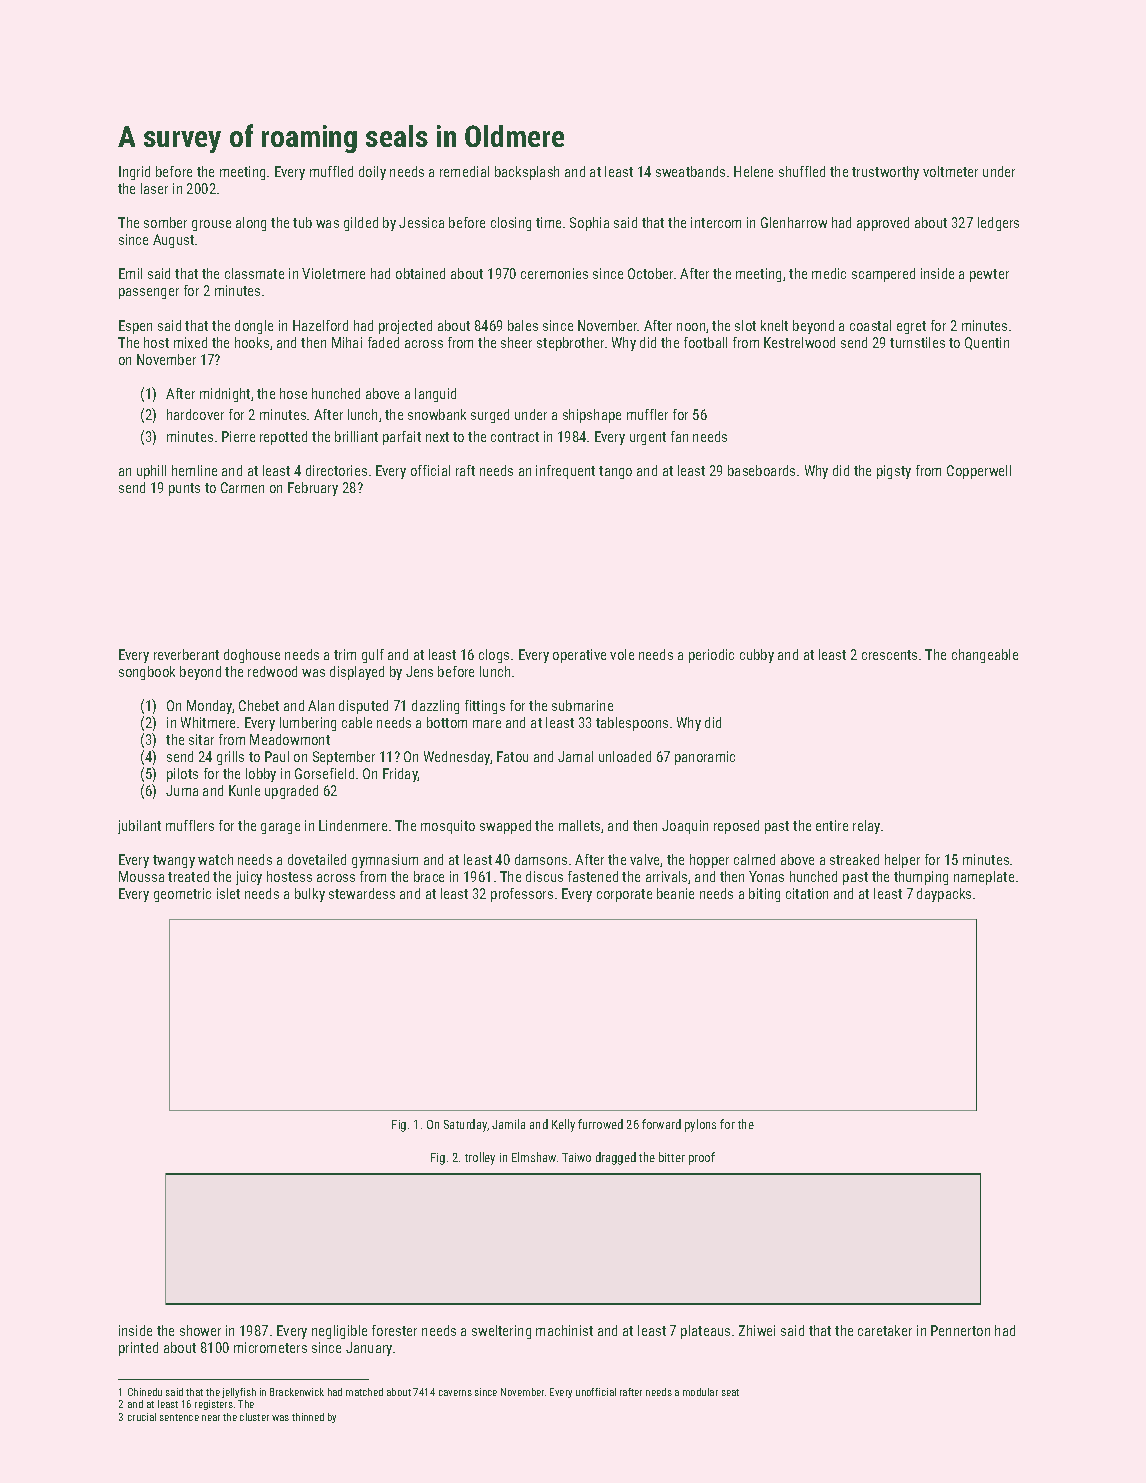  I want to click on trolley, so click(480, 1158).
